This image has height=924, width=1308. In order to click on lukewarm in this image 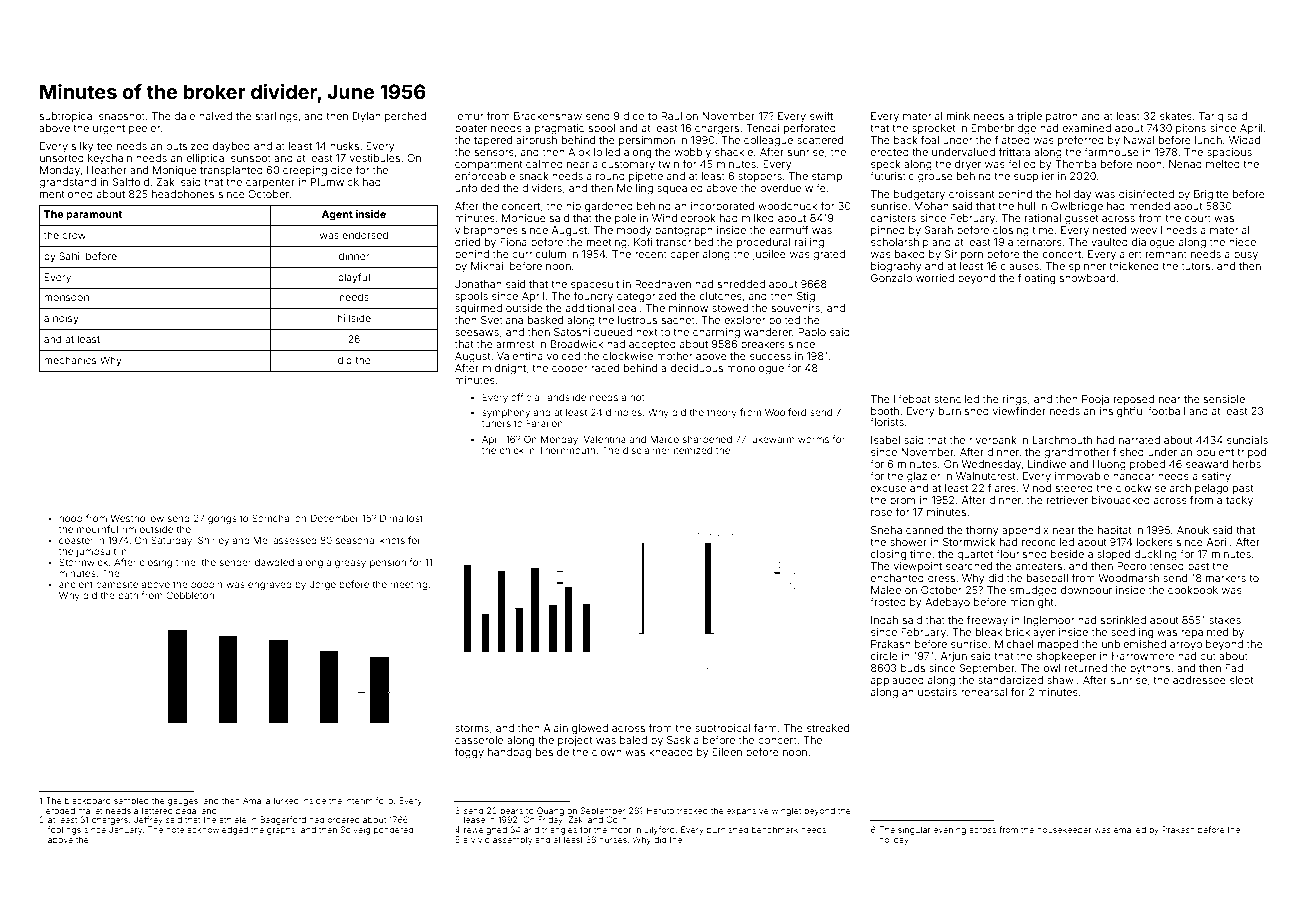, I will do `click(772, 439)`.
